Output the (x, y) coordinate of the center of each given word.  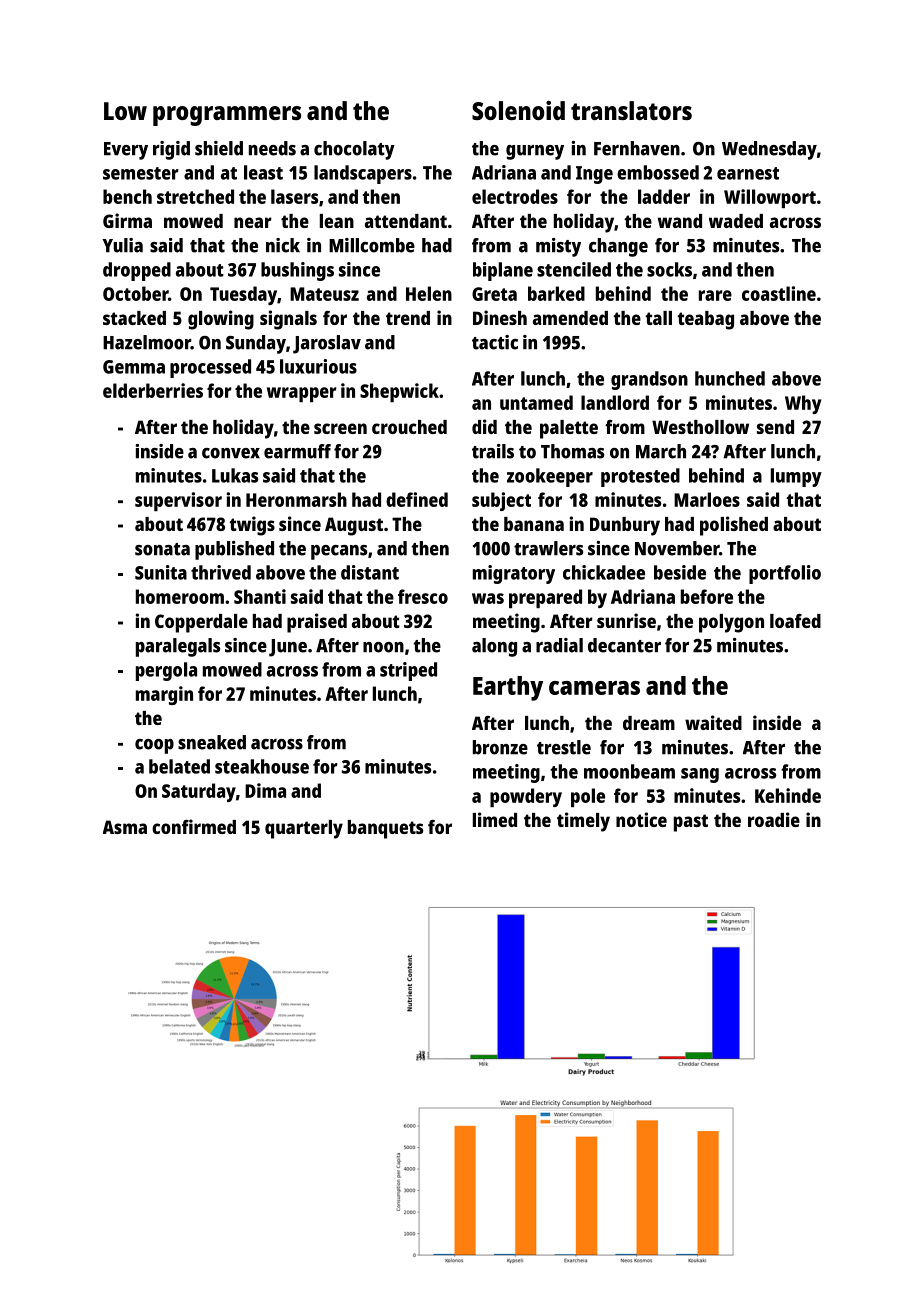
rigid (171, 150)
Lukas (235, 475)
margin (164, 695)
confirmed (194, 826)
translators (631, 110)
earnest (748, 173)
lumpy (796, 477)
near (253, 222)
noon (383, 647)
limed (495, 819)
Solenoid (518, 110)
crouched (409, 427)
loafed (795, 621)
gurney (535, 152)
